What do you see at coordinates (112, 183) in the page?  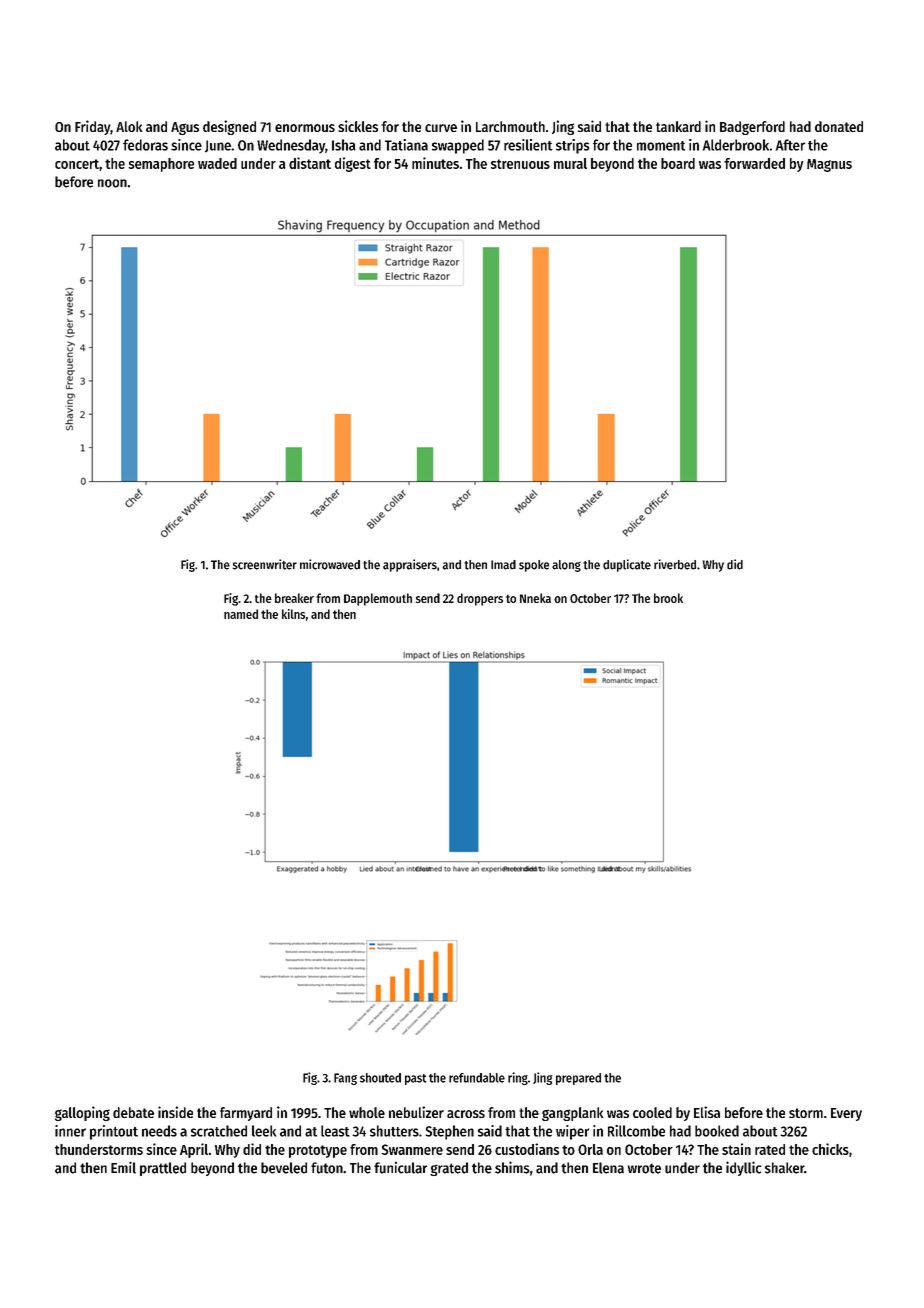 I see `noon` at bounding box center [112, 183].
